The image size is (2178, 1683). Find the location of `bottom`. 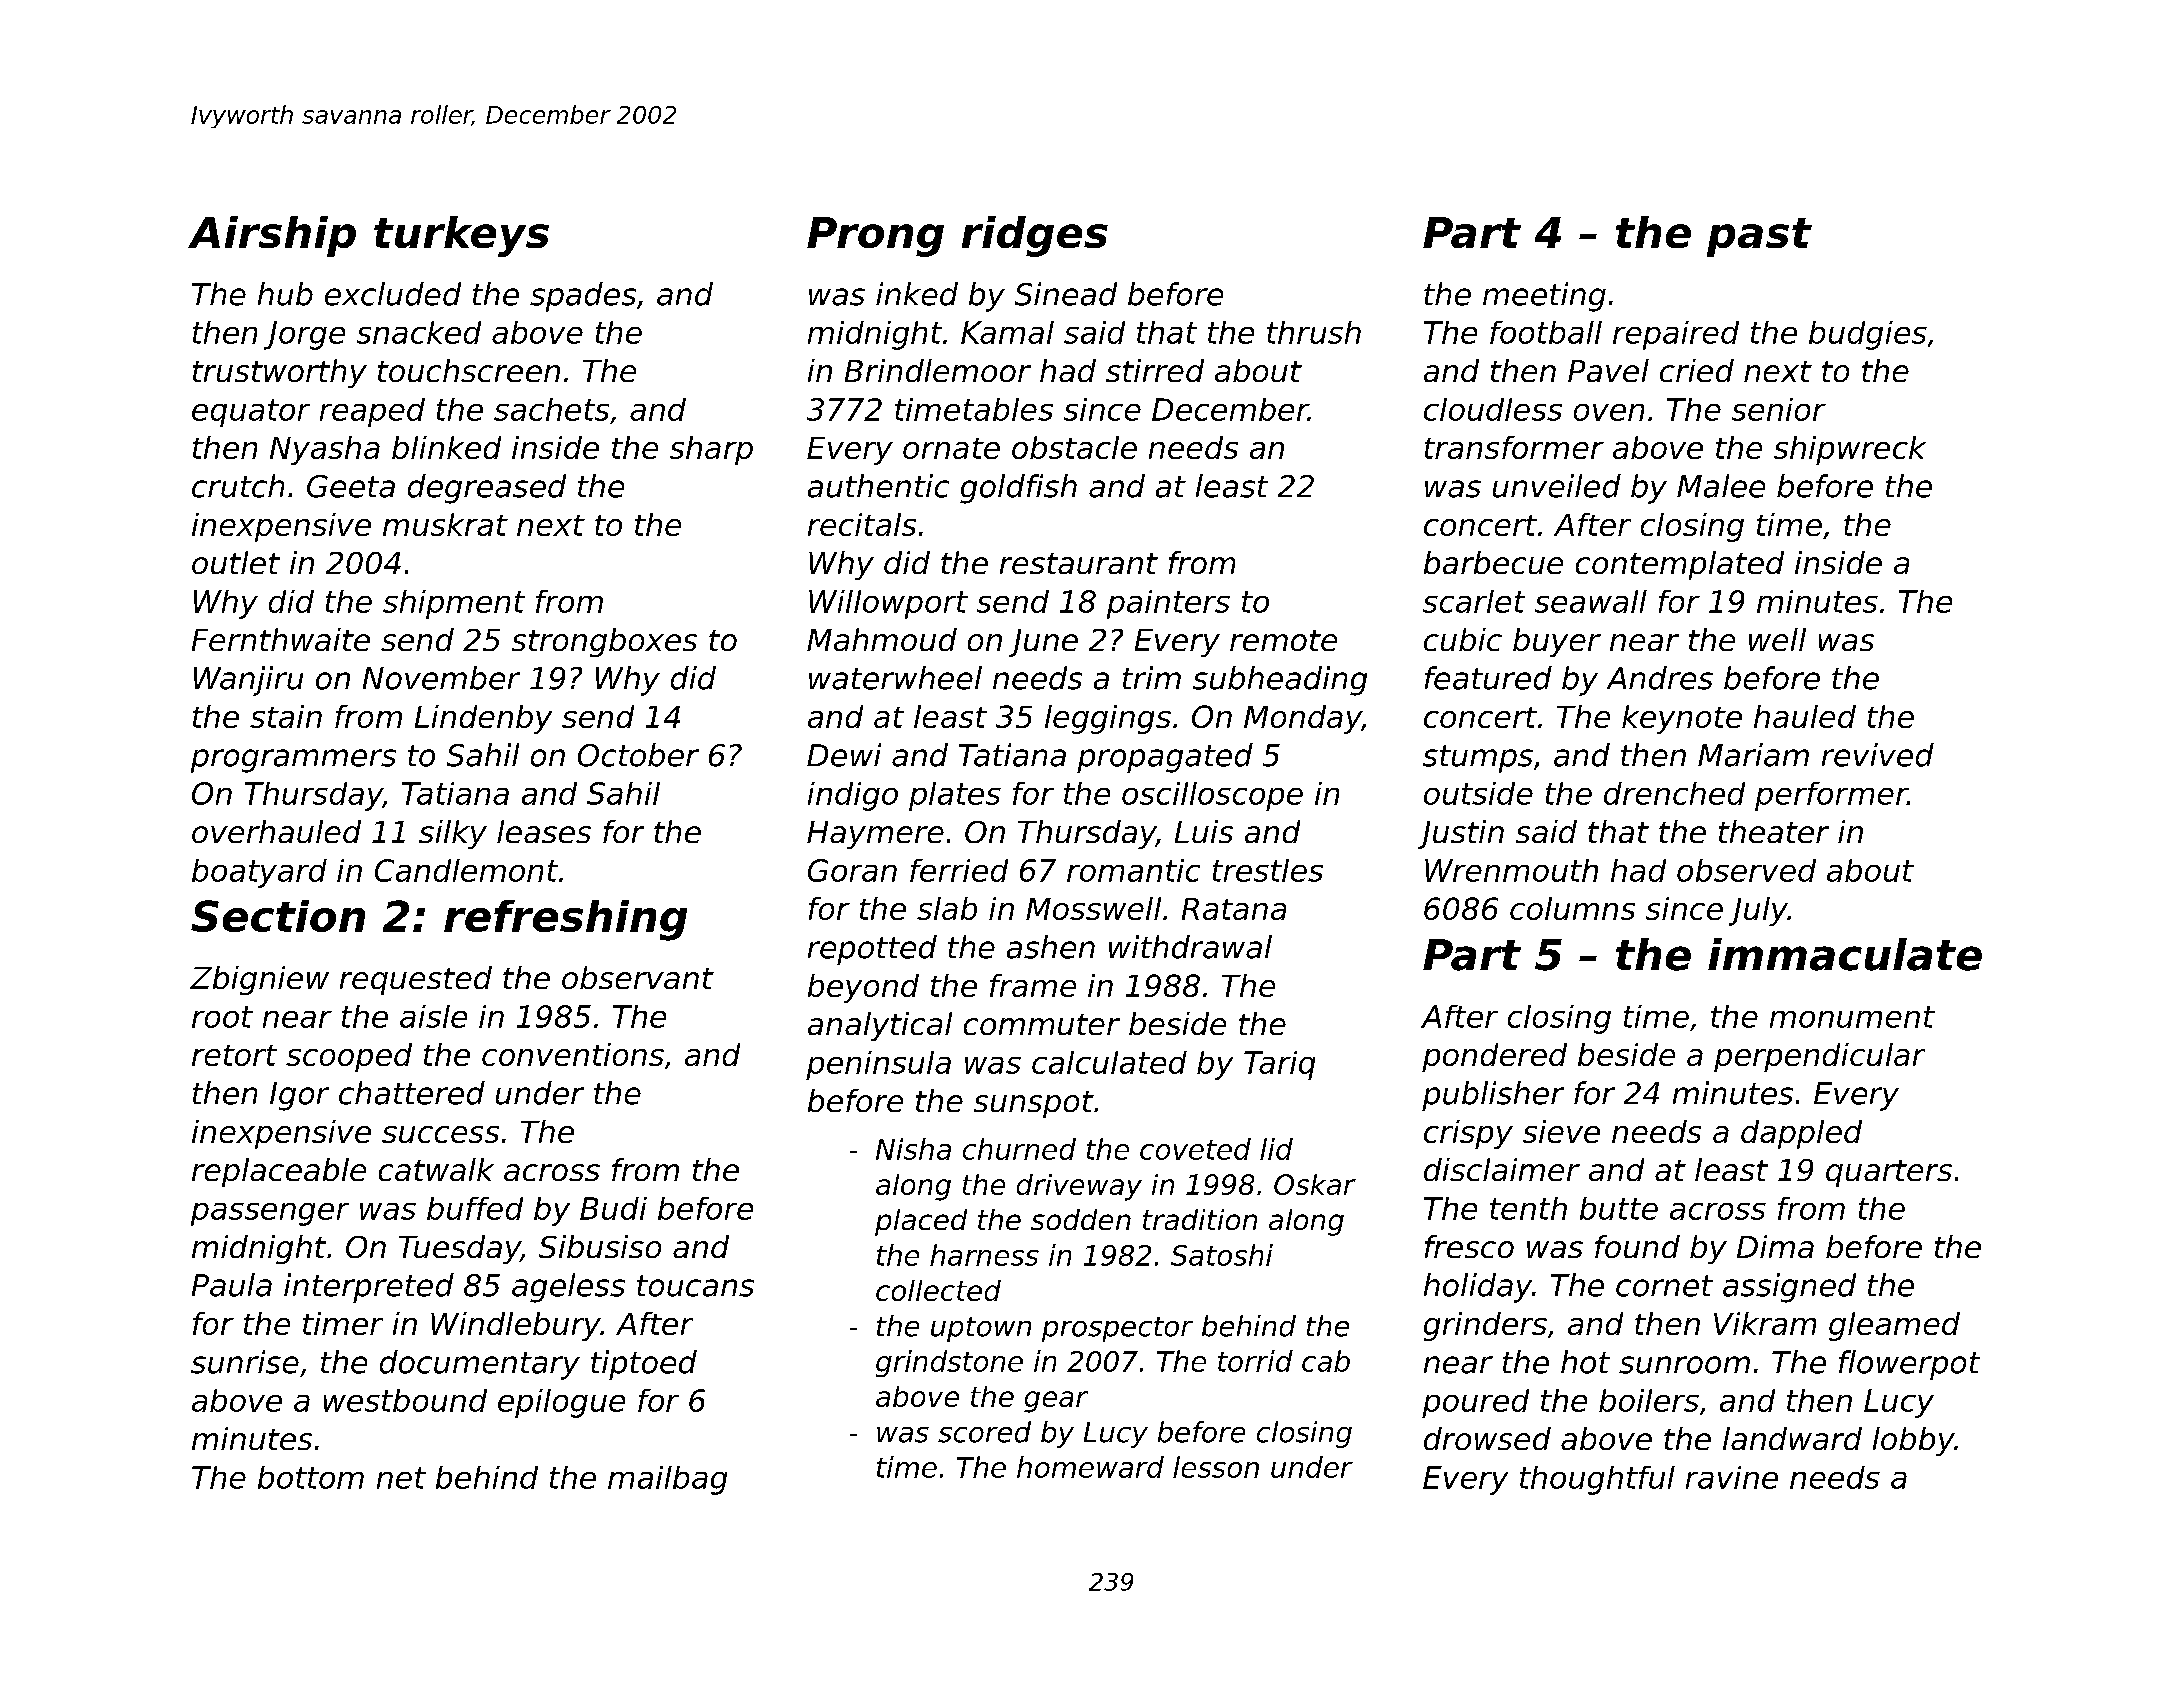

bottom is located at coordinates (311, 1477).
